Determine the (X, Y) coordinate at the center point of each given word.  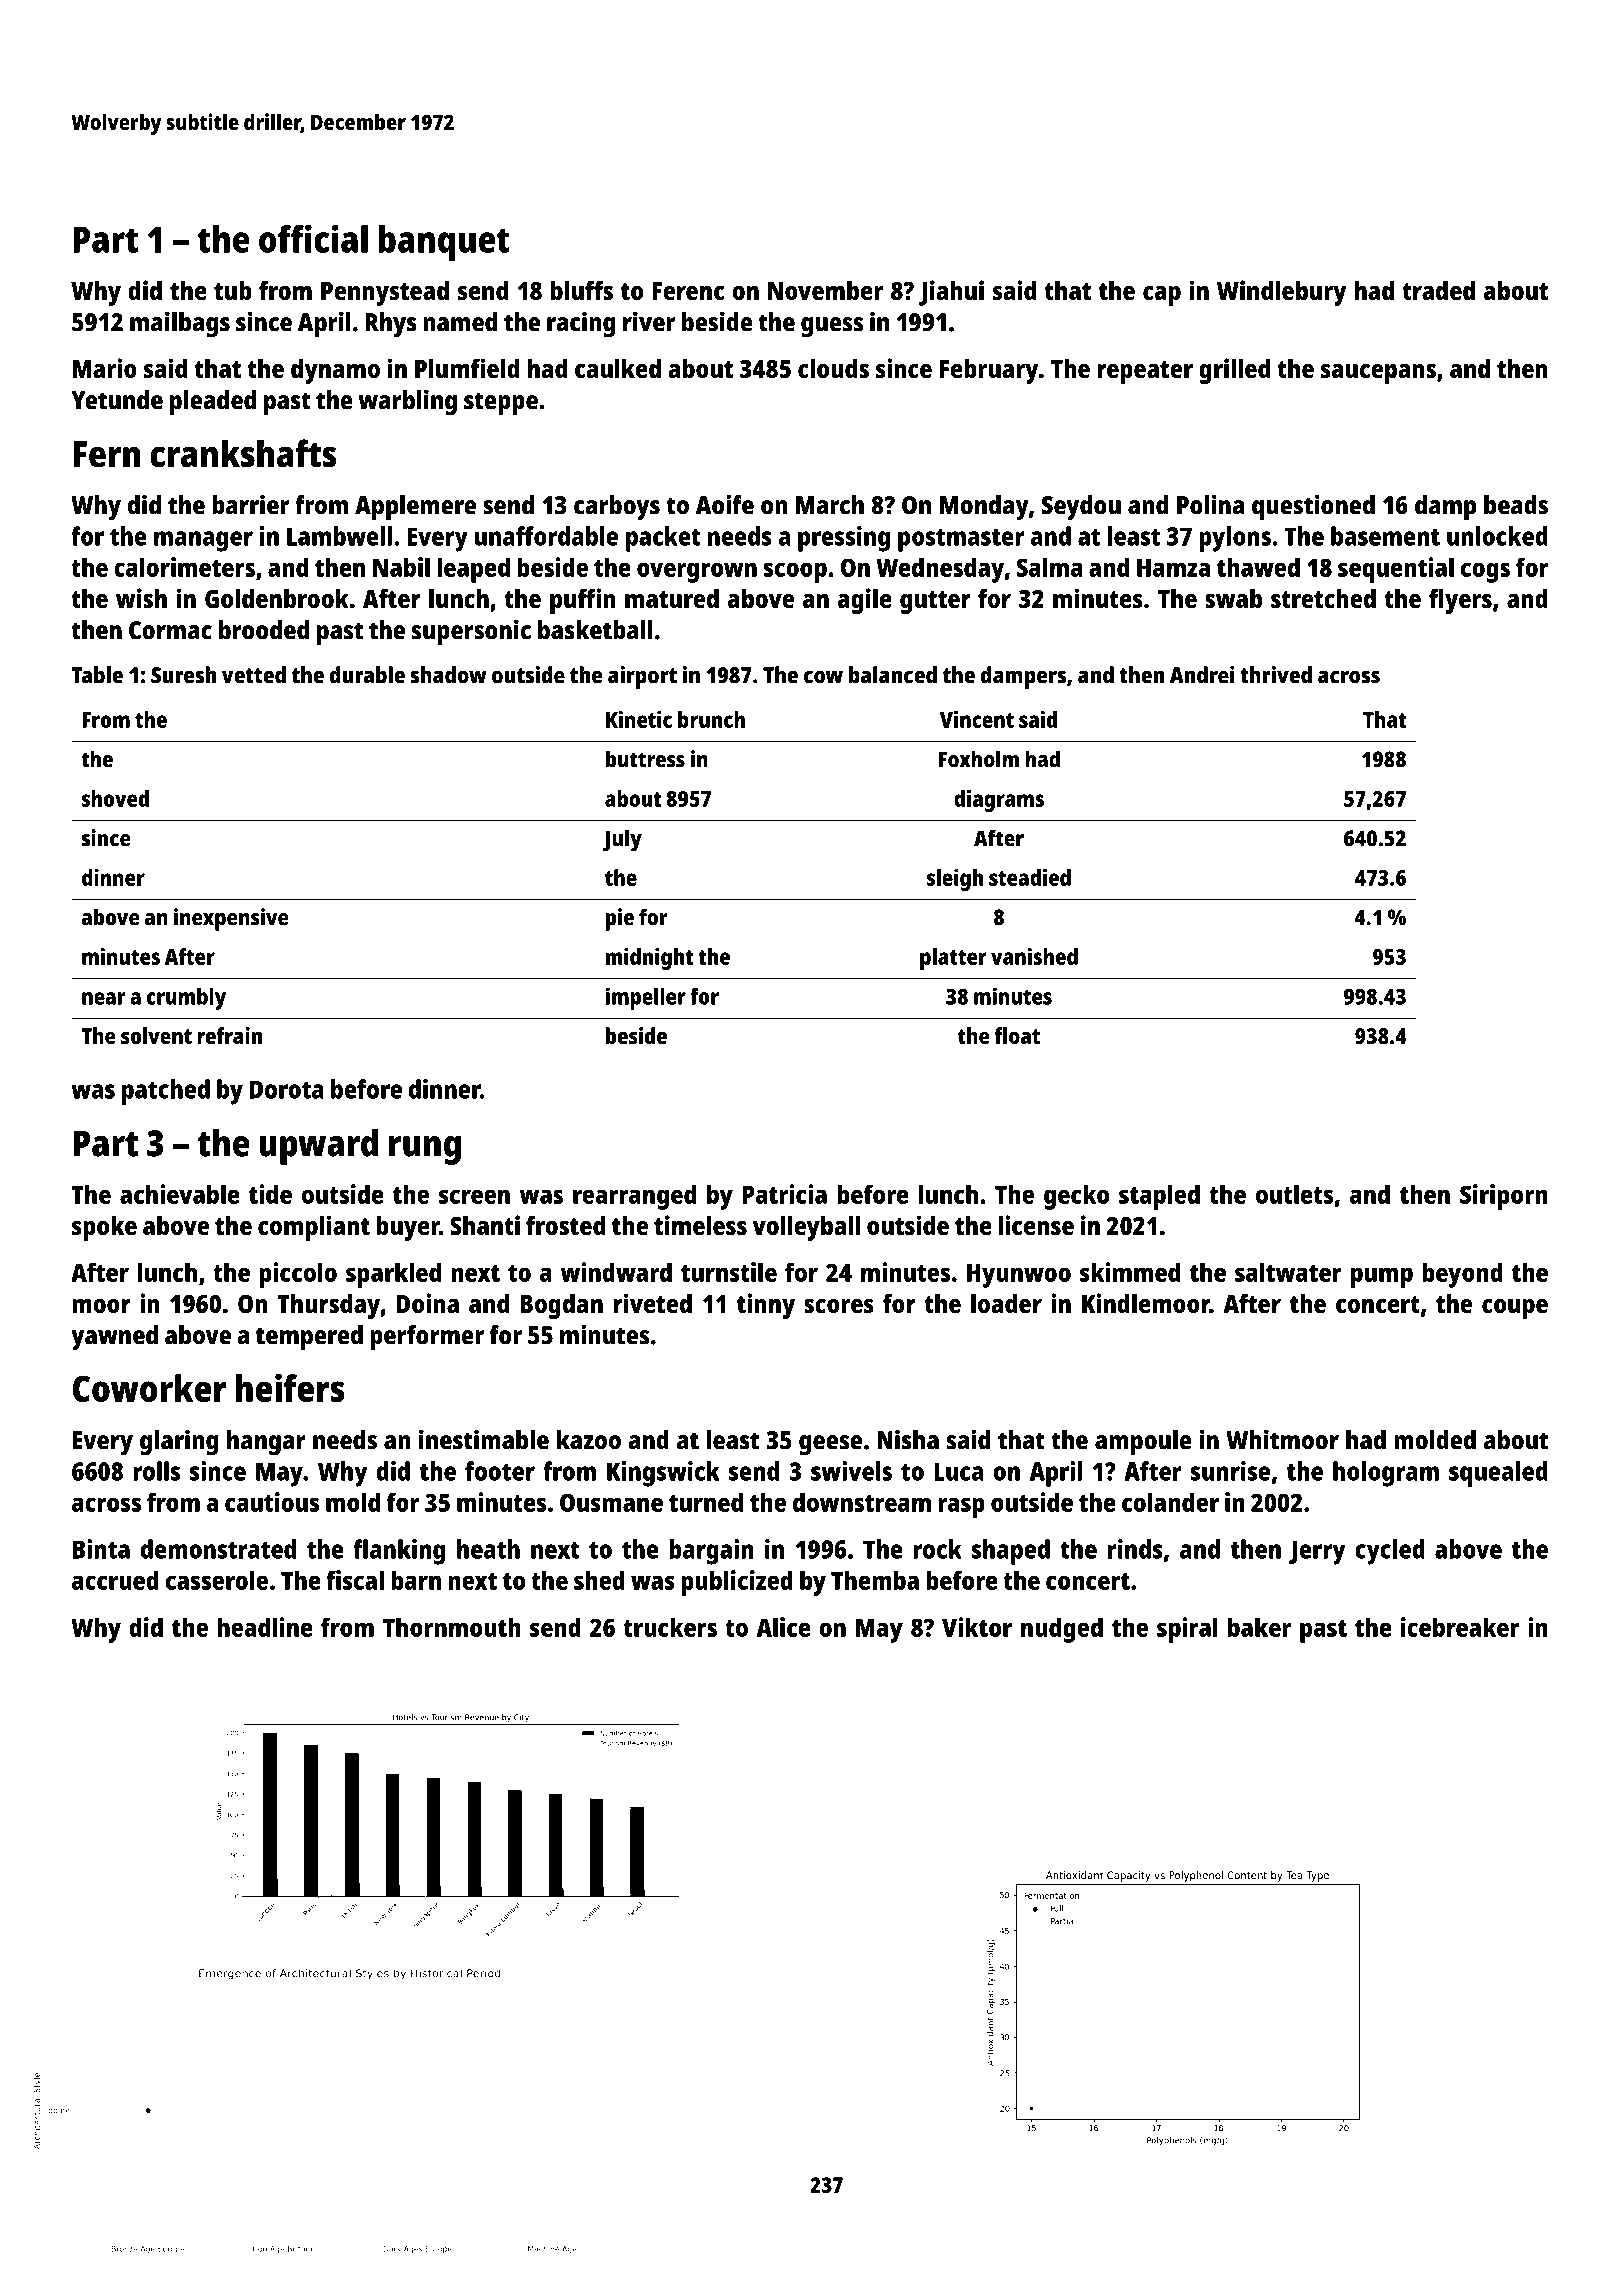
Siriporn (1504, 1197)
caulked (618, 368)
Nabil (401, 567)
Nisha (908, 1439)
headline (265, 1627)
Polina (1210, 505)
